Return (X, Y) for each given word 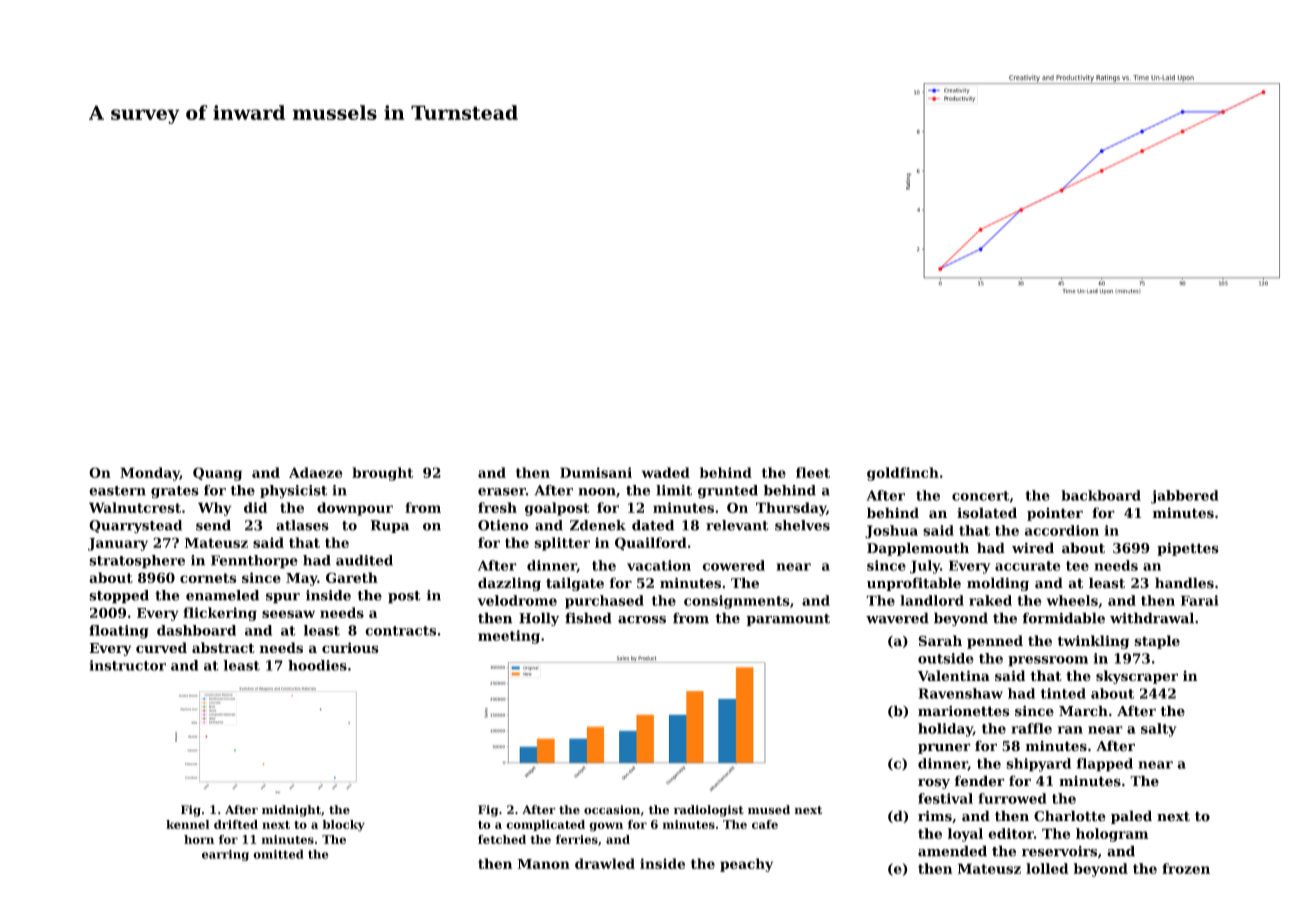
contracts (400, 631)
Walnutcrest (135, 507)
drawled (605, 863)
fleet (813, 472)
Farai (1200, 600)
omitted (278, 854)
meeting (509, 637)
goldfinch (903, 474)
